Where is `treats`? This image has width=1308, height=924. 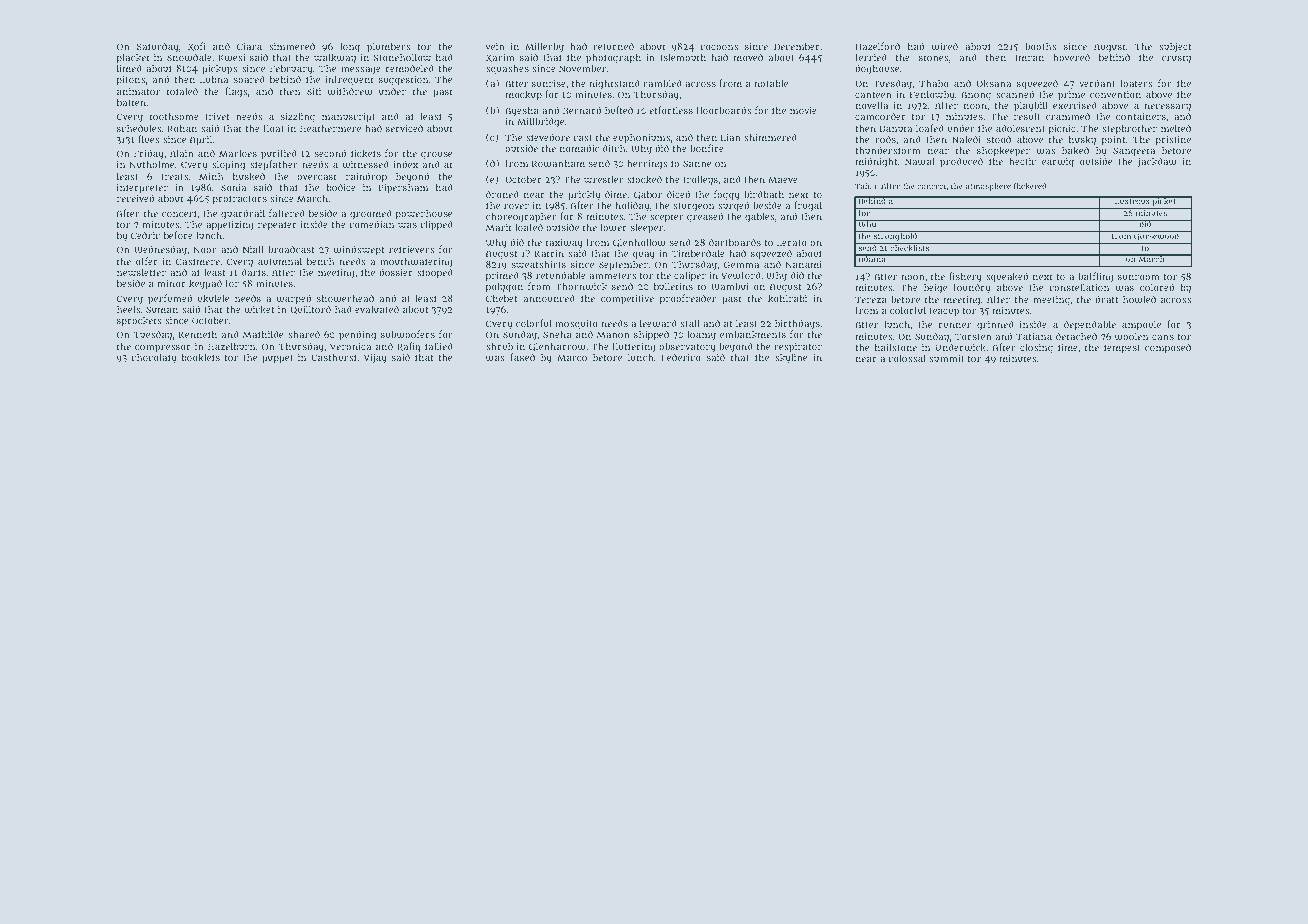 treats is located at coordinates (174, 176).
